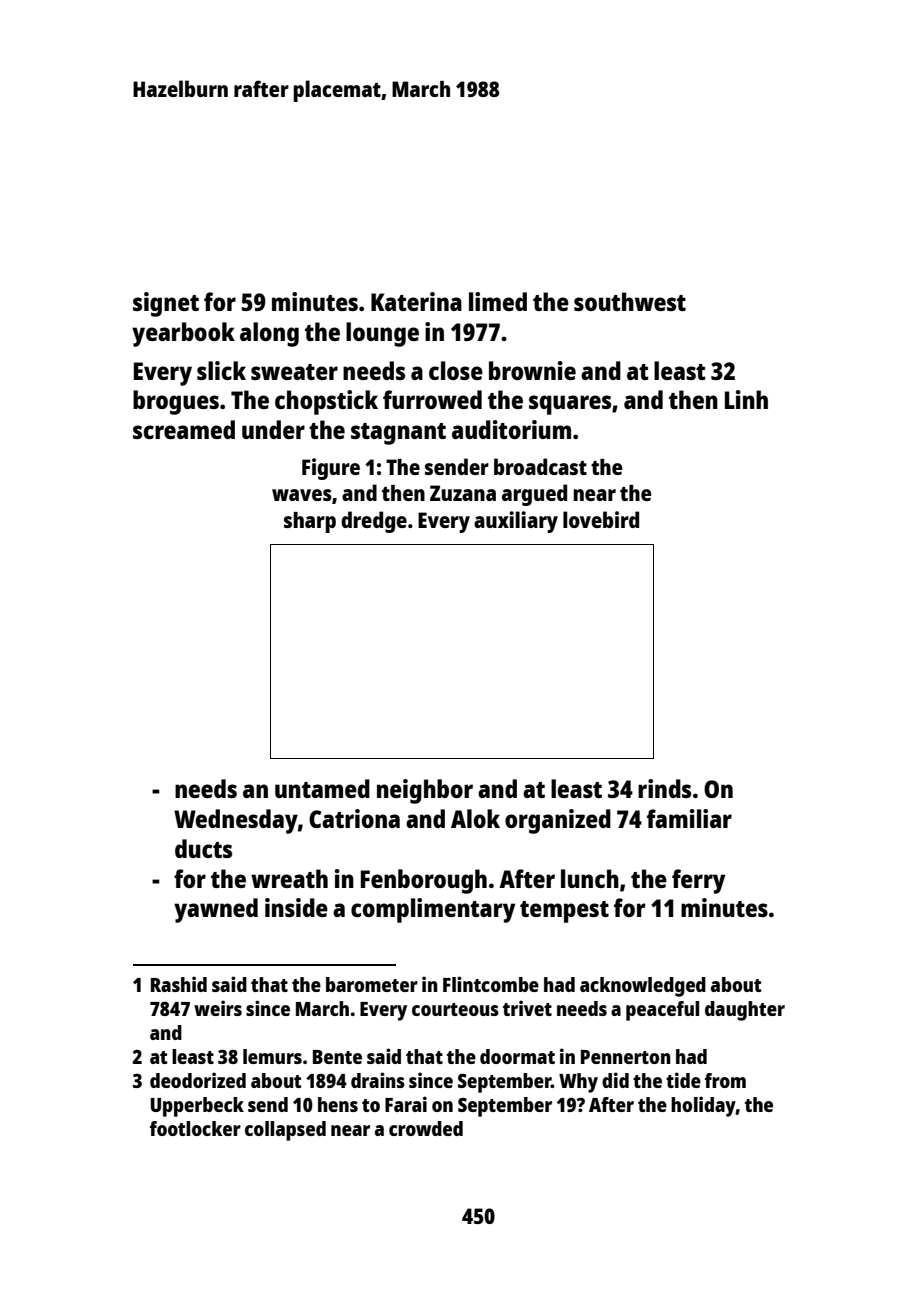 Image resolution: width=924 pixels, height=1311 pixels. I want to click on squares, so click(570, 405).
